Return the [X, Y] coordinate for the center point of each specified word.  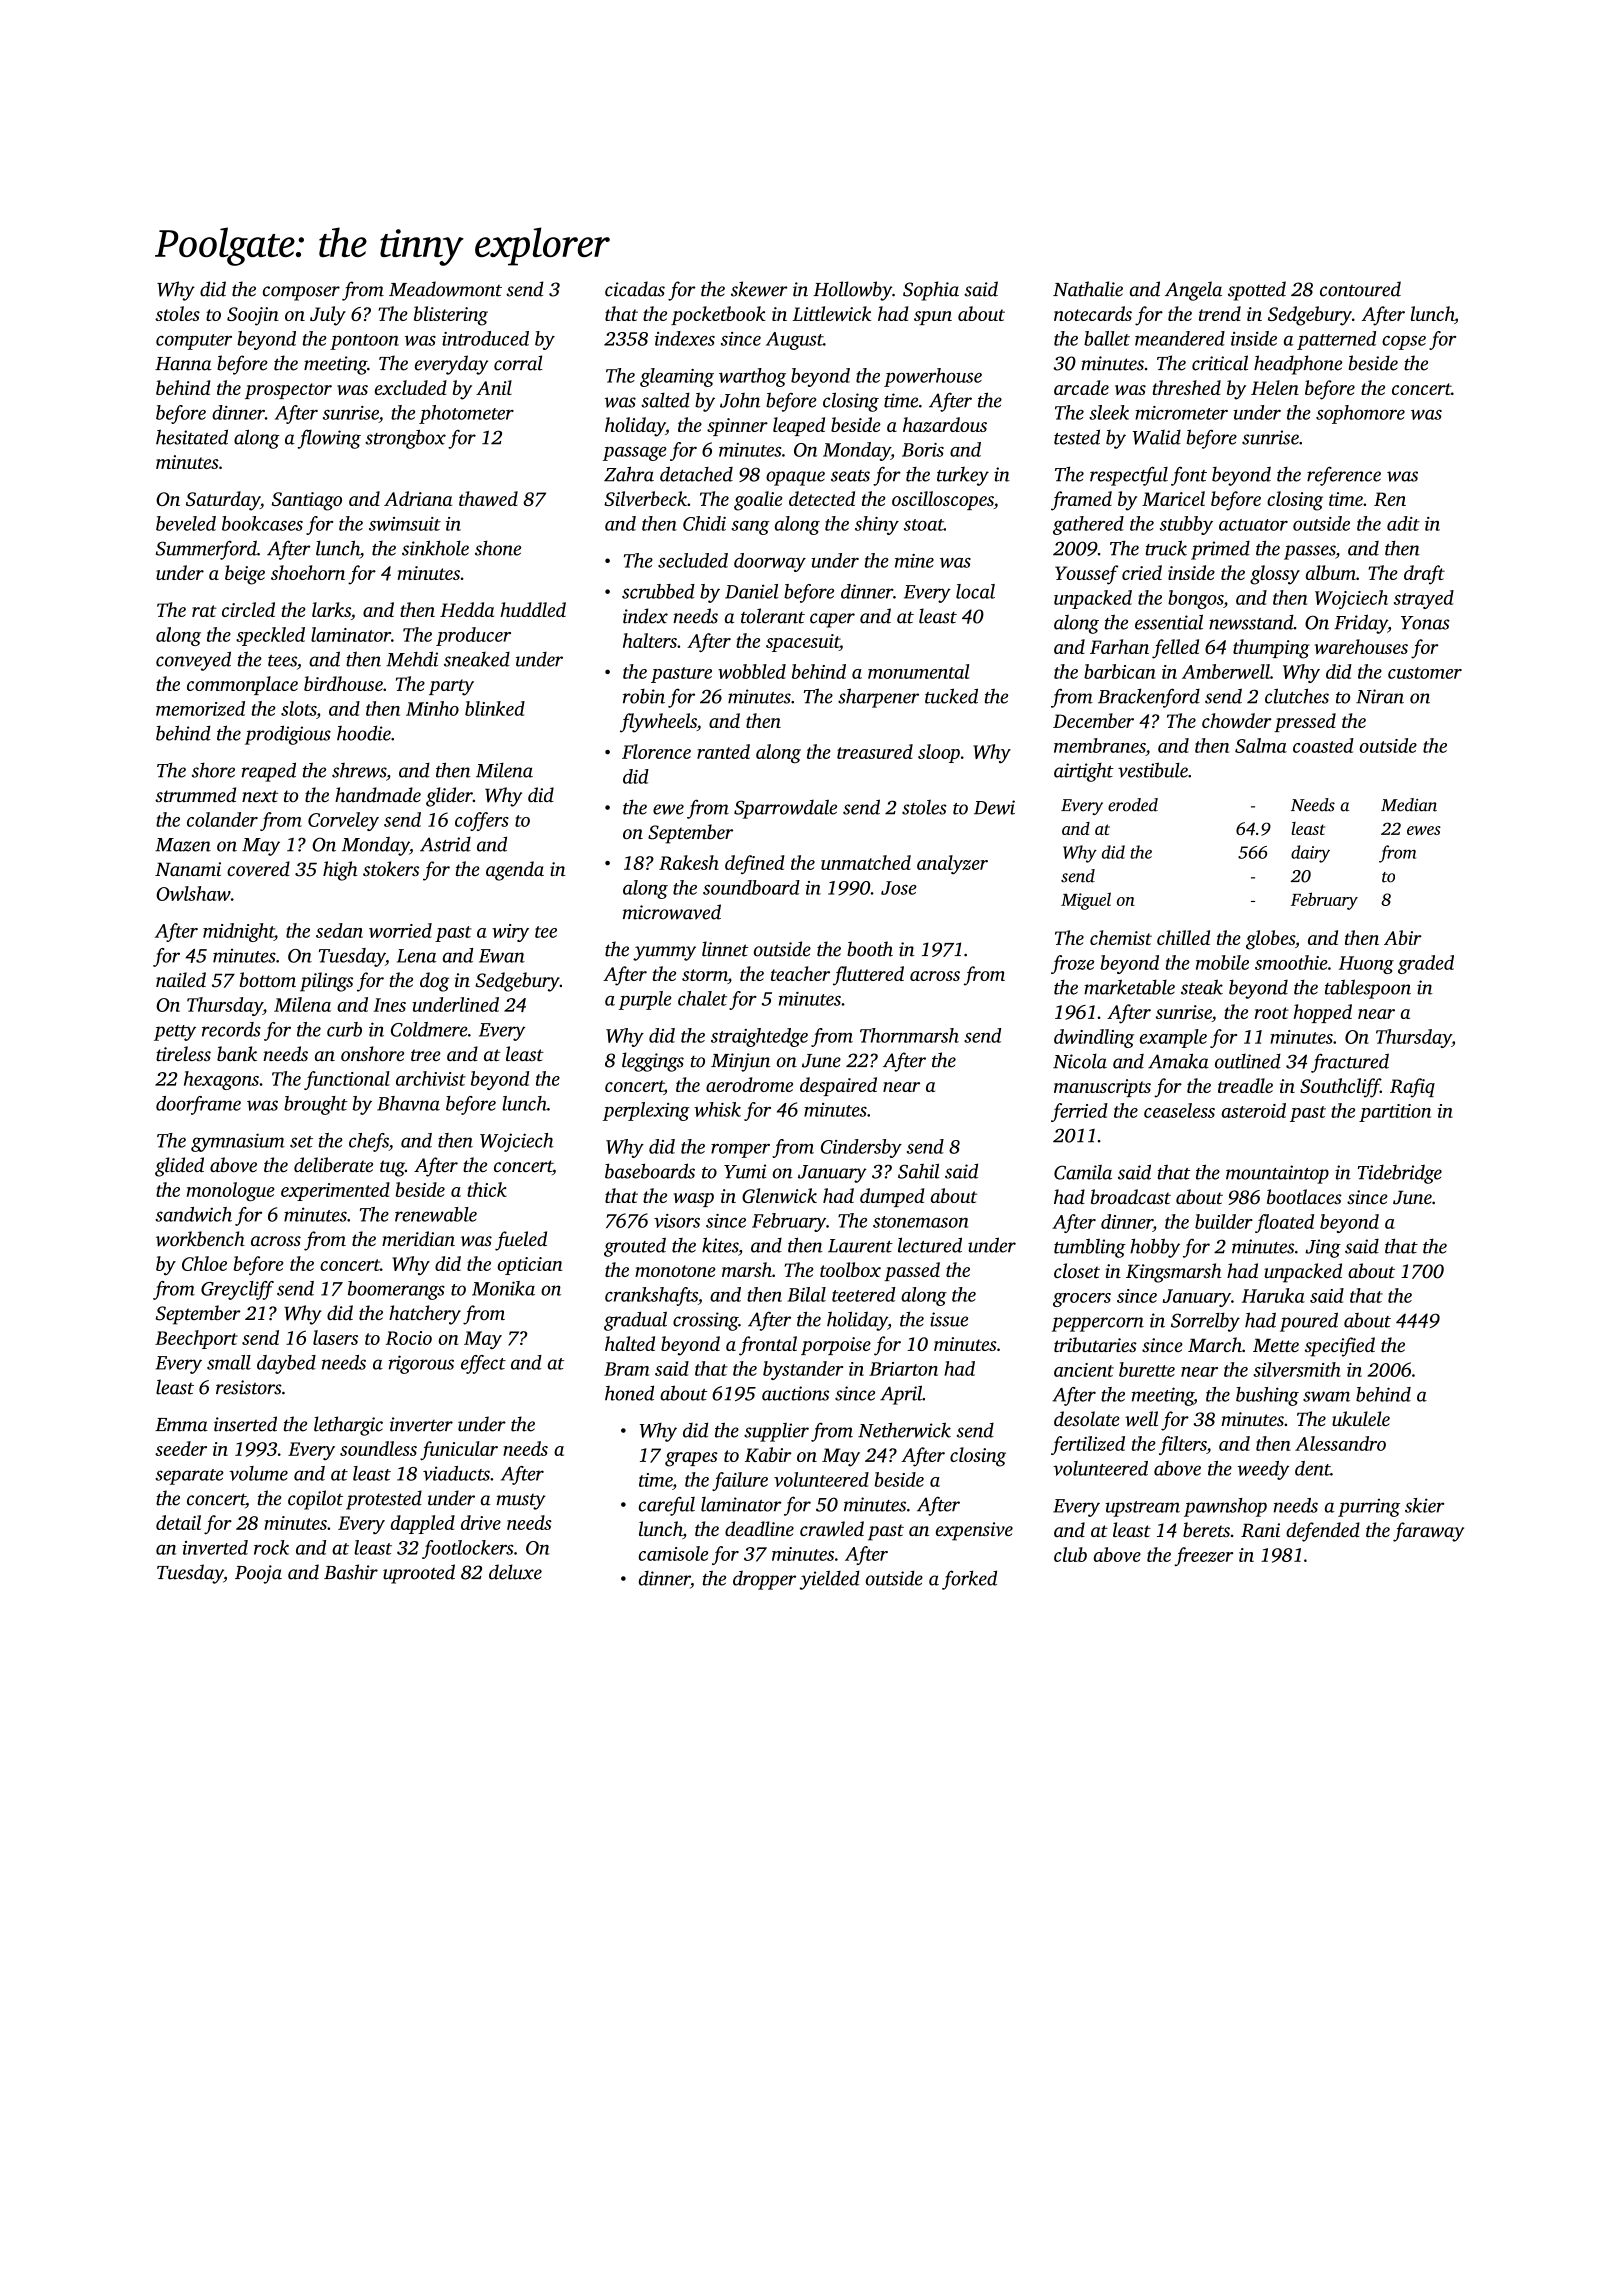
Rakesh [689, 862]
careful [667, 1506]
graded [1426, 964]
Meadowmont [445, 289]
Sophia [931, 291]
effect [483, 1364]
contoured [1360, 289]
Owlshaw [193, 893]
